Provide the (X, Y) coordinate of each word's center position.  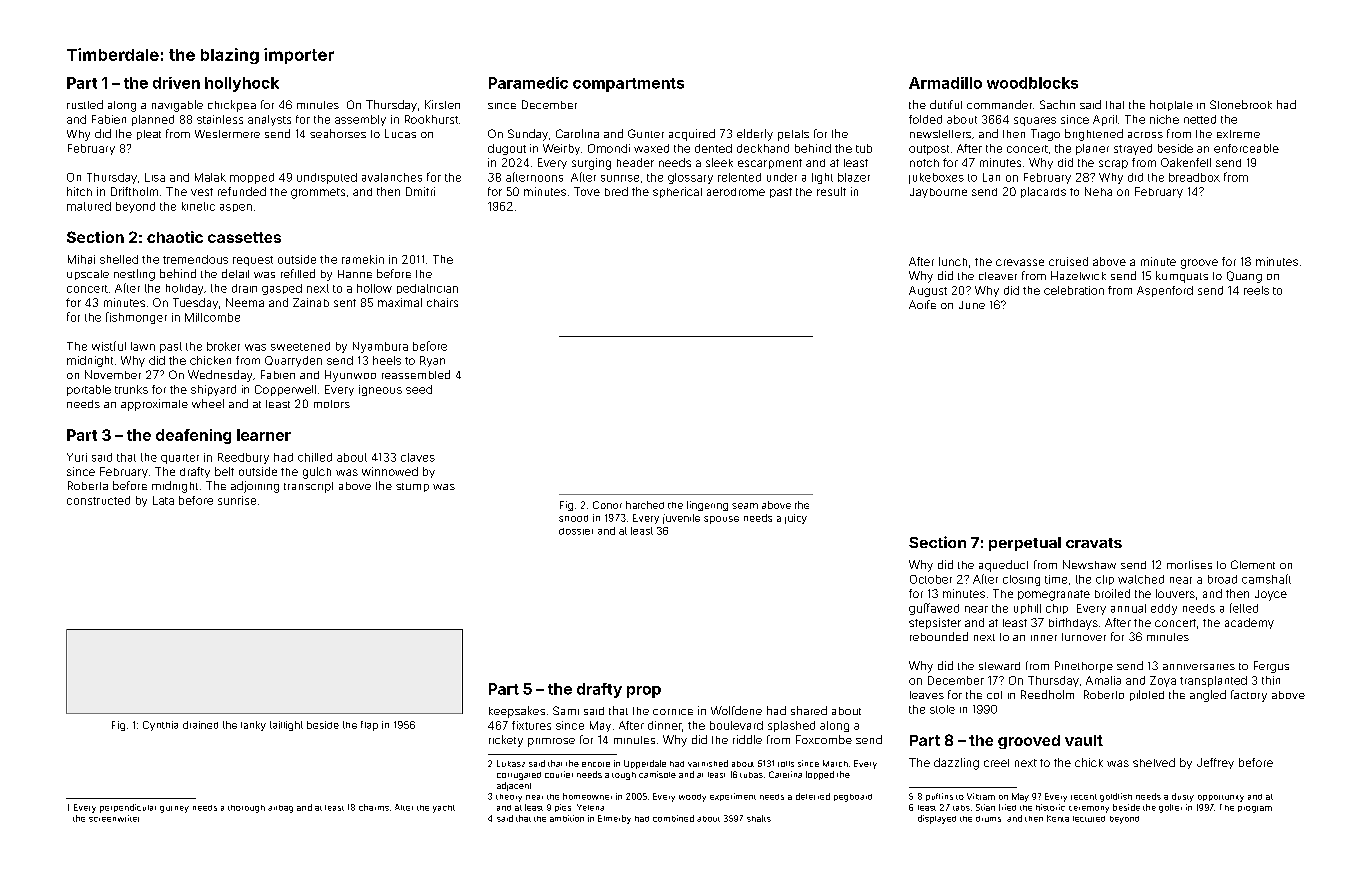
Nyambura (380, 347)
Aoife (922, 304)
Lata (163, 500)
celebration (1074, 290)
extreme (1238, 134)
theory (509, 798)
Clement (1253, 564)
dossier (576, 531)
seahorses (338, 133)
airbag (280, 809)
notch (924, 163)
